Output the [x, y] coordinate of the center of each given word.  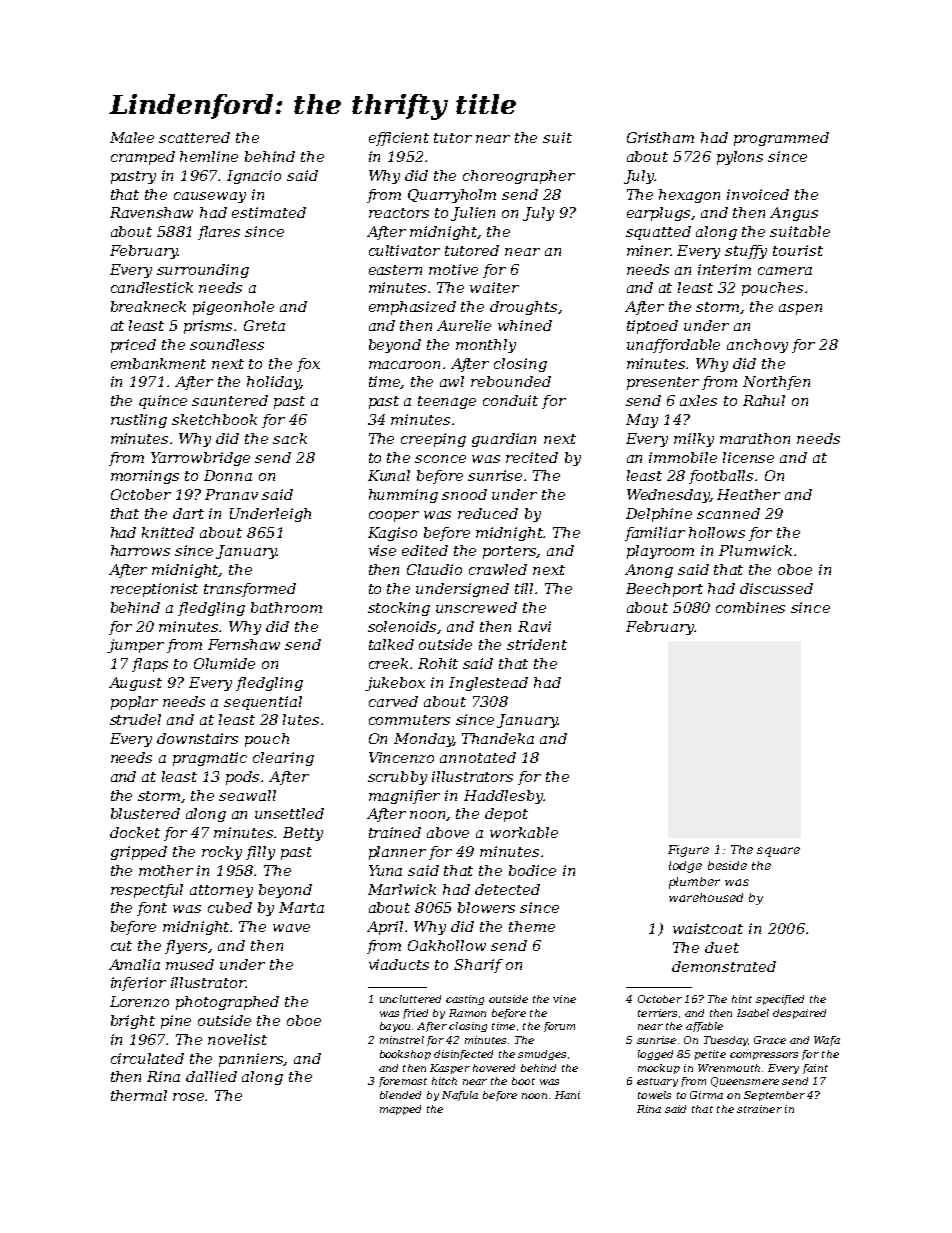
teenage [447, 402]
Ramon [467, 1013]
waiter [494, 287]
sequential [263, 703]
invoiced [758, 194]
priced [133, 346]
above [448, 832]
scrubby [397, 778]
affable [704, 1027]
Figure [688, 851]
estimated [269, 212]
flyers [187, 947]
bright [133, 1022]
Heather [748, 494]
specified [780, 1000]
